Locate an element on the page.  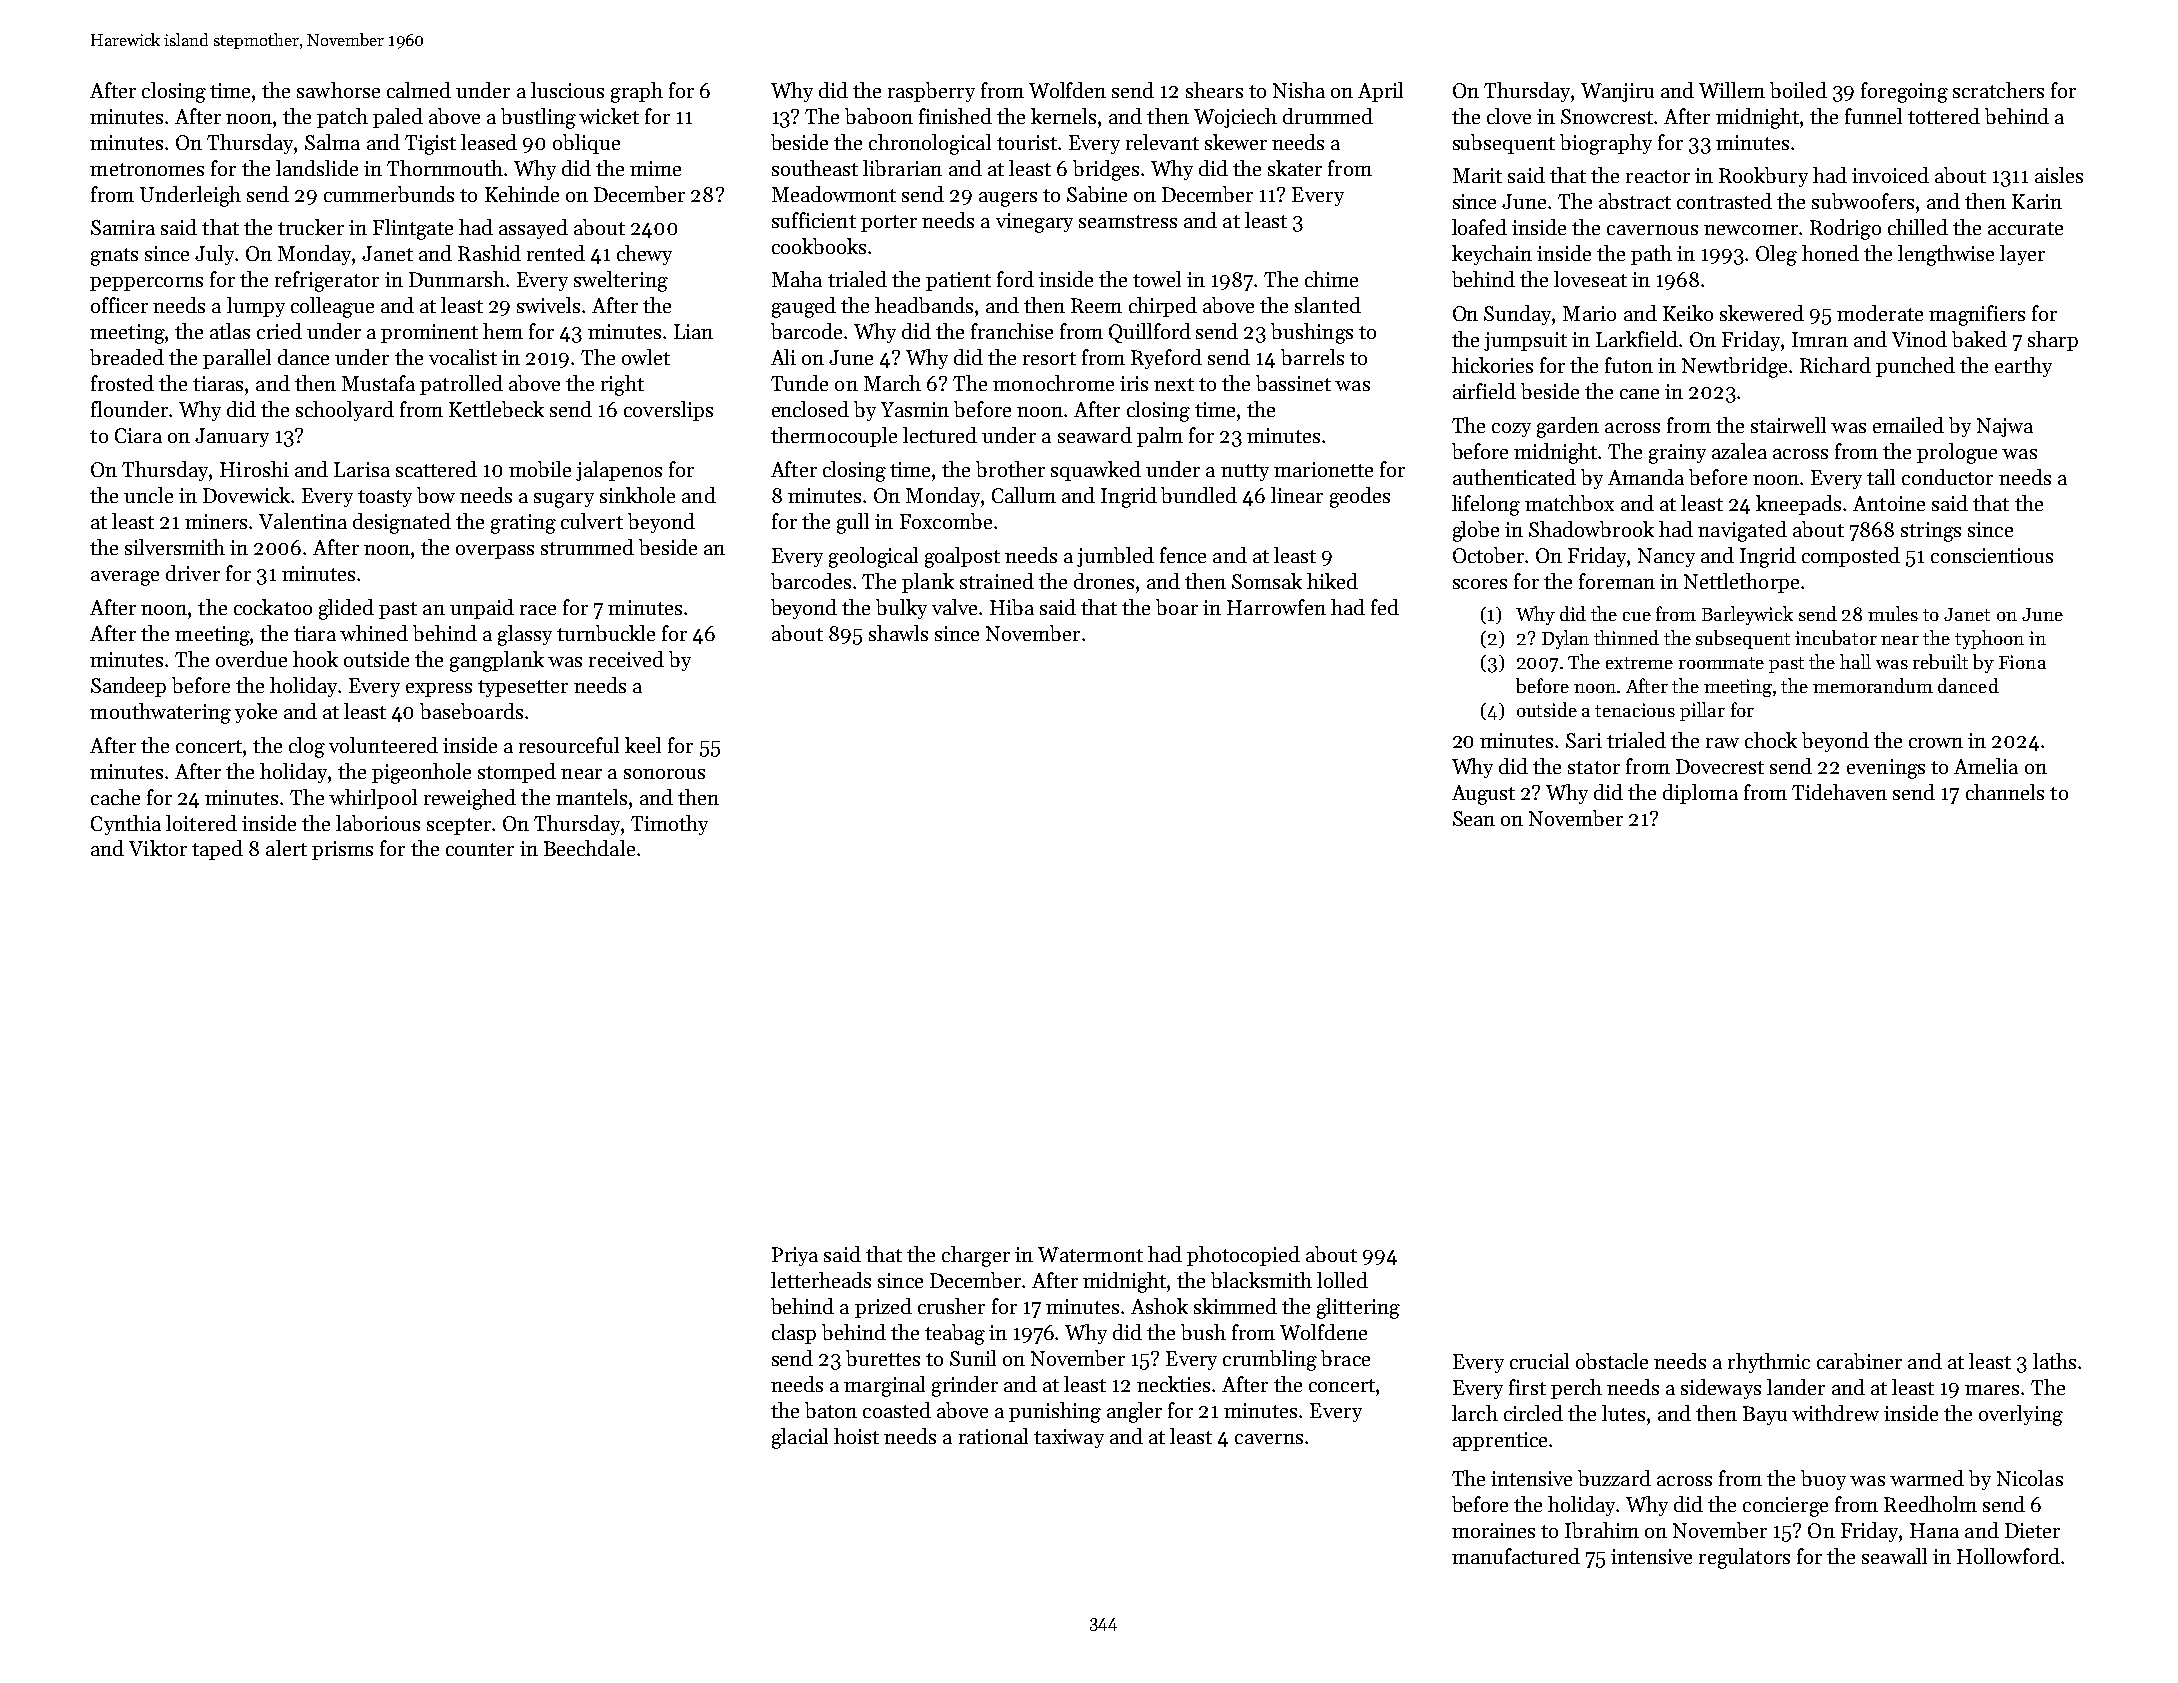
glacial is located at coordinates (800, 1438).
